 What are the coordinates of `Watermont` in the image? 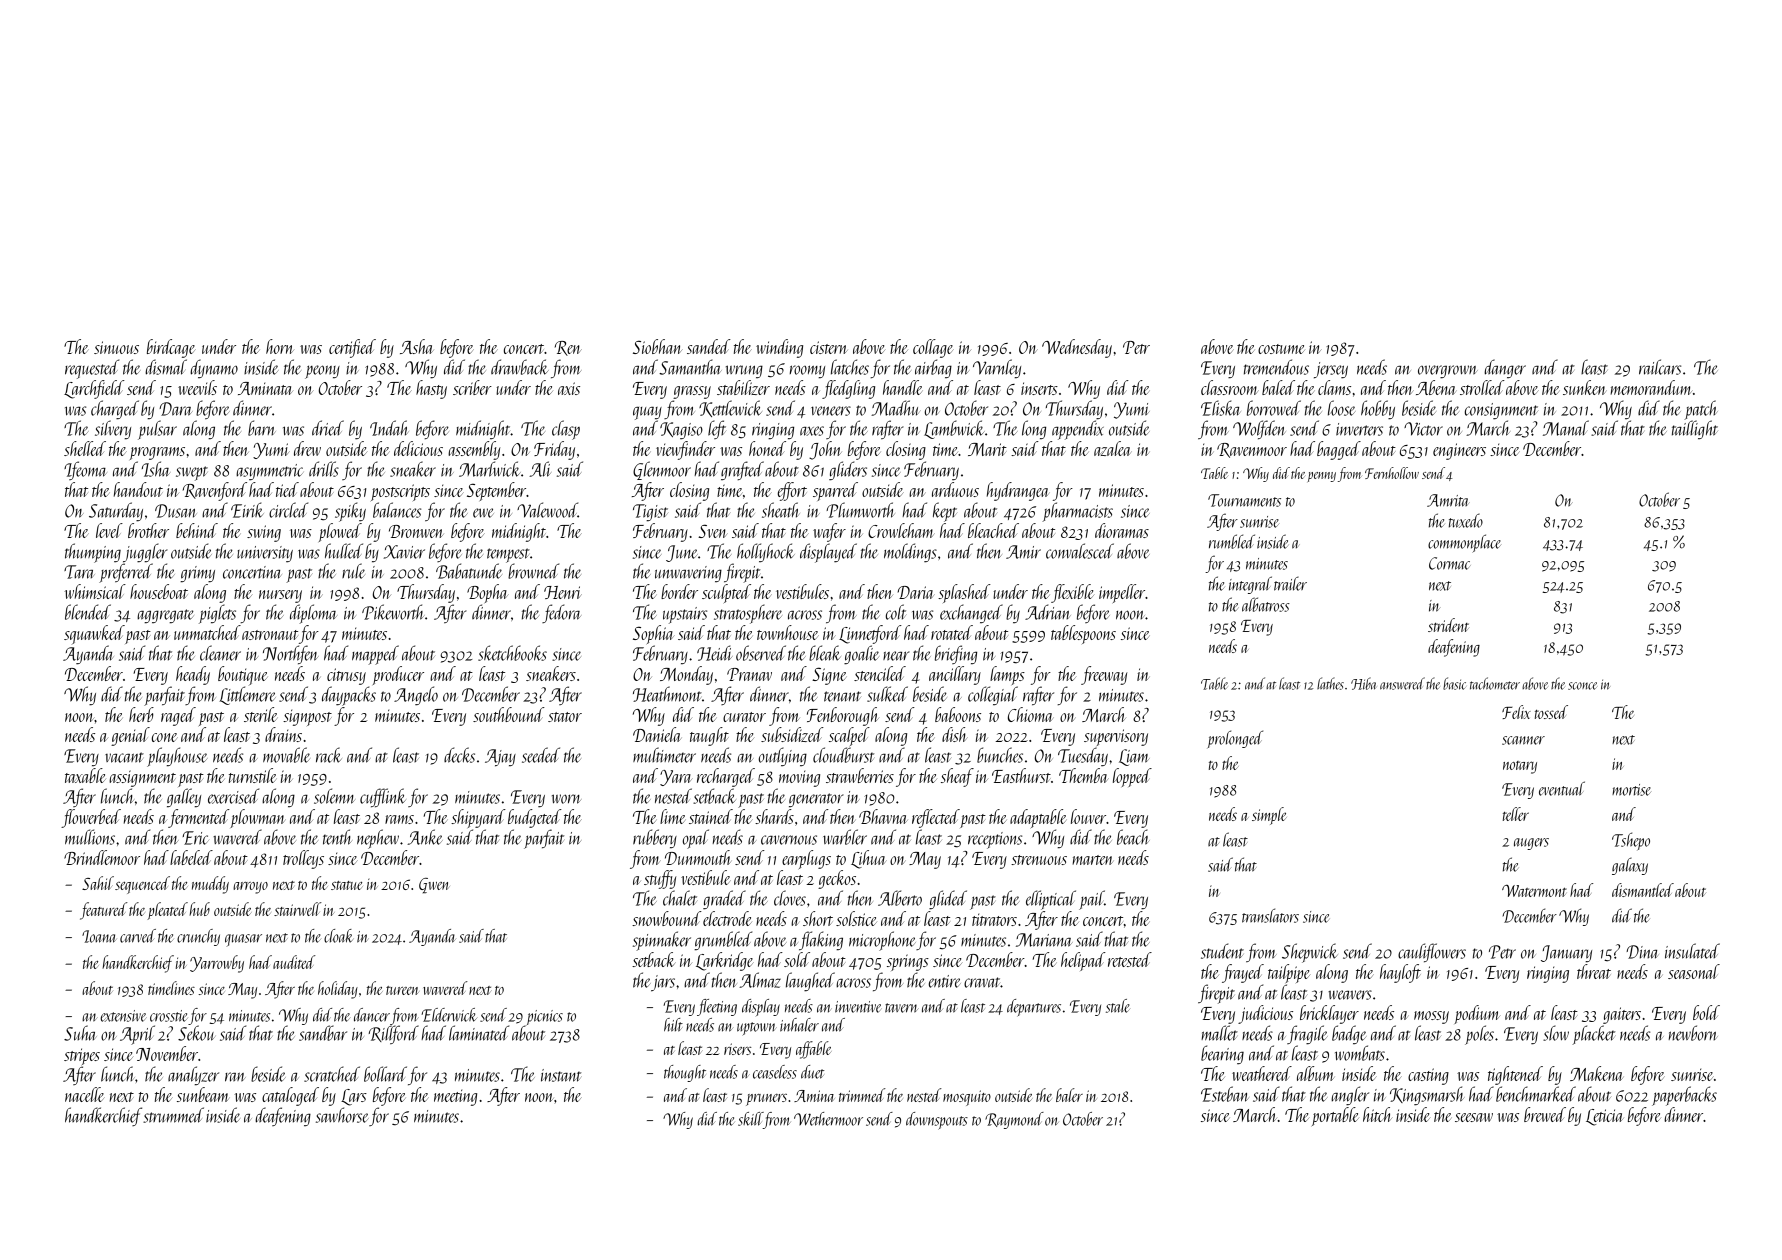 It's located at (1534, 891).
